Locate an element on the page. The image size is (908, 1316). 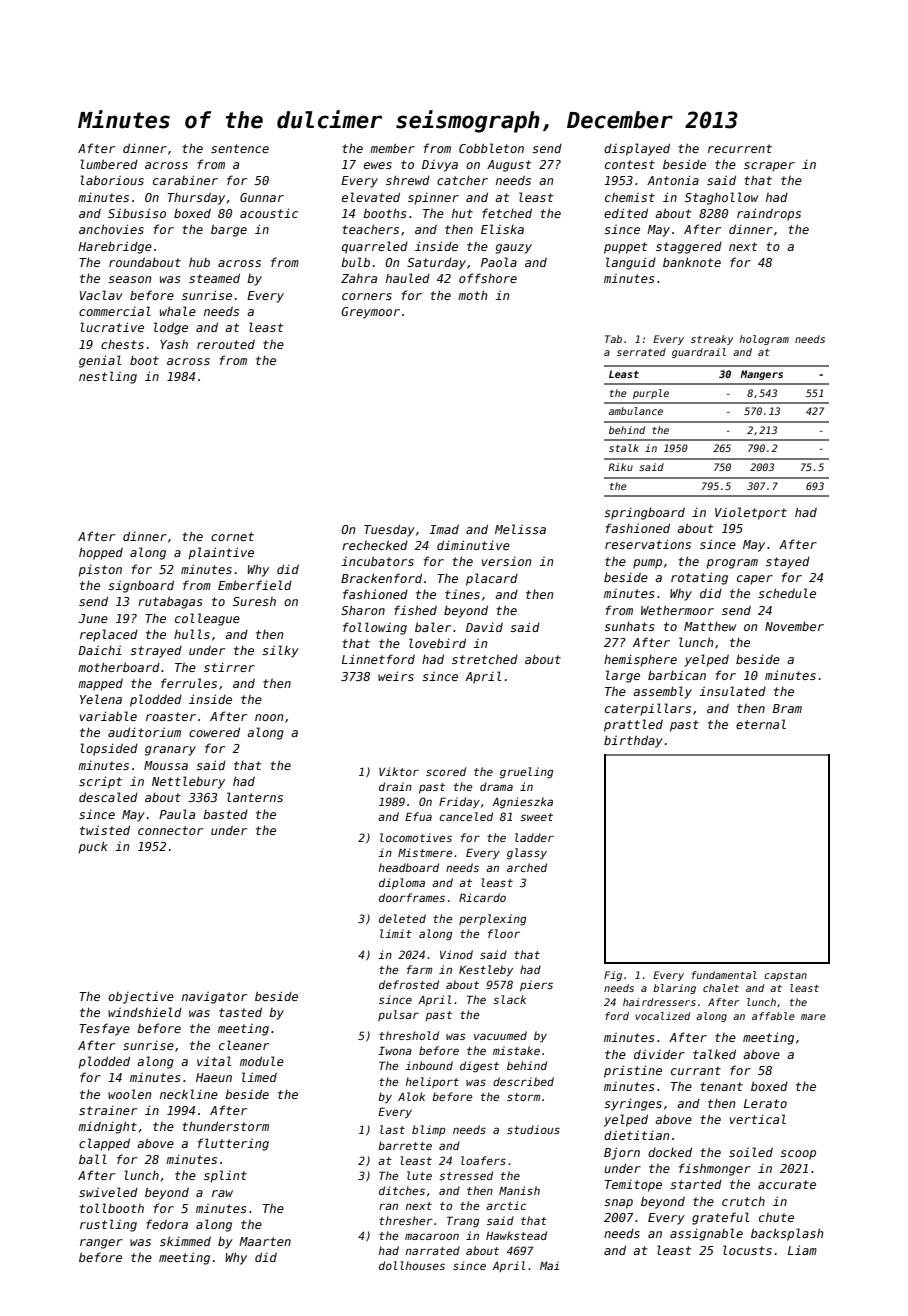
Bram is located at coordinates (787, 708).
